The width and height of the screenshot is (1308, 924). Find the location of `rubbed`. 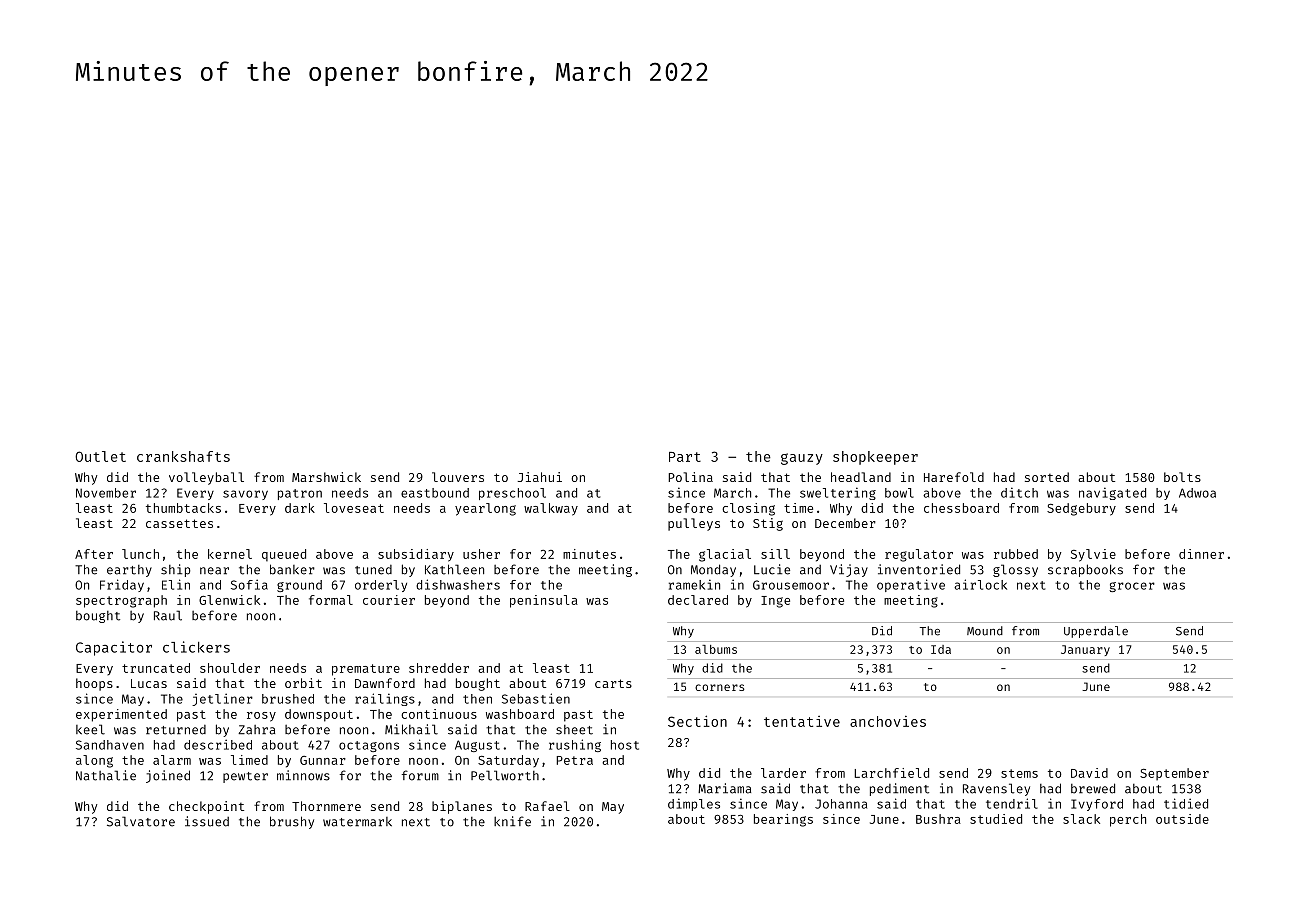

rubbed is located at coordinates (1016, 554).
